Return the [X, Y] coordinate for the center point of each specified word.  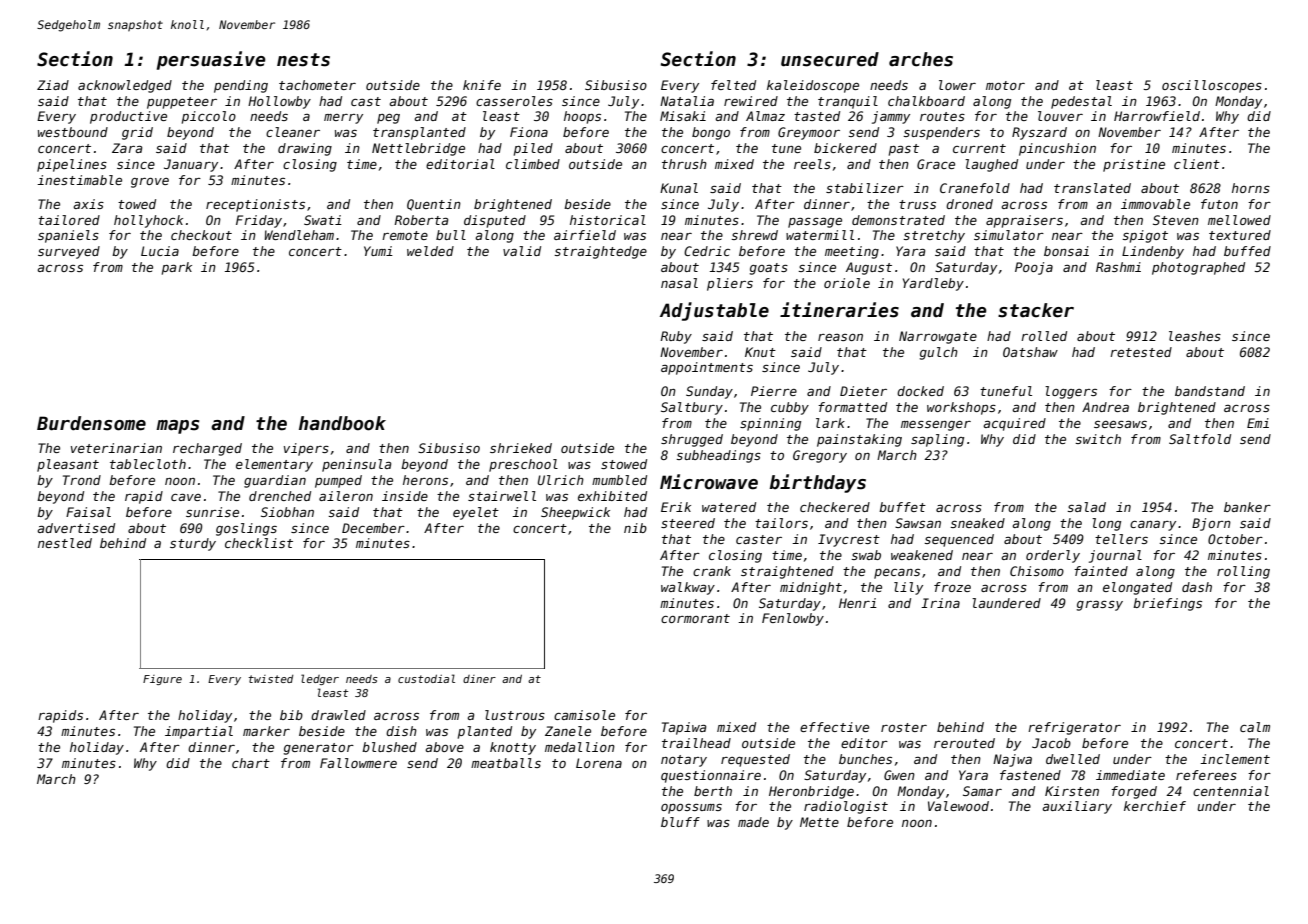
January [191, 165]
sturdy [193, 544]
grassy [1100, 606]
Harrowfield [1157, 116]
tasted [817, 116]
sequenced [959, 540]
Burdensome [91, 423]
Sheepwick [575, 513]
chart [251, 763]
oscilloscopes [1212, 86]
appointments [707, 368]
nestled [65, 543]
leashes [1195, 336]
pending [241, 86]
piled [533, 149]
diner [479, 679]
